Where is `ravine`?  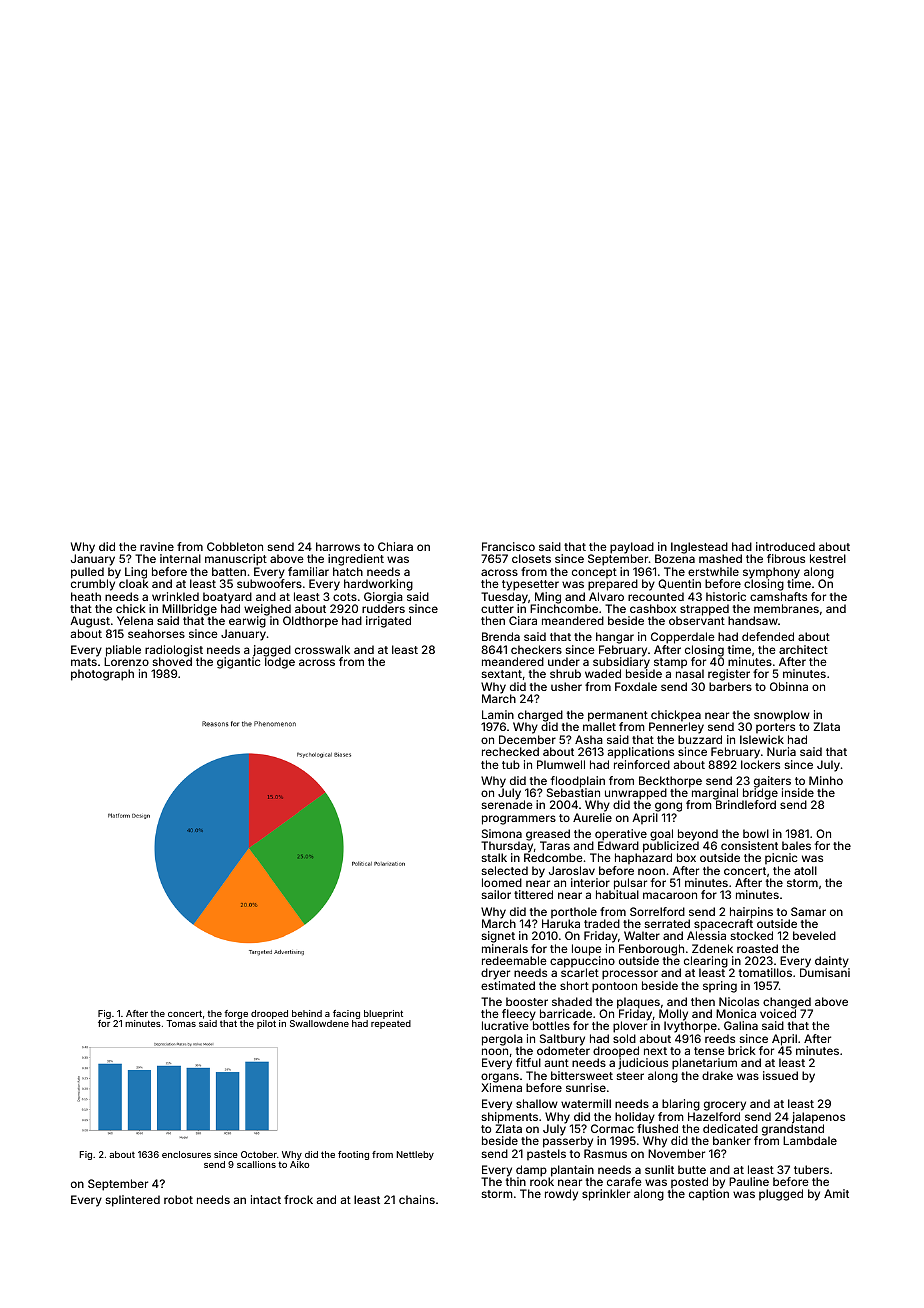 ravine is located at coordinates (157, 546).
